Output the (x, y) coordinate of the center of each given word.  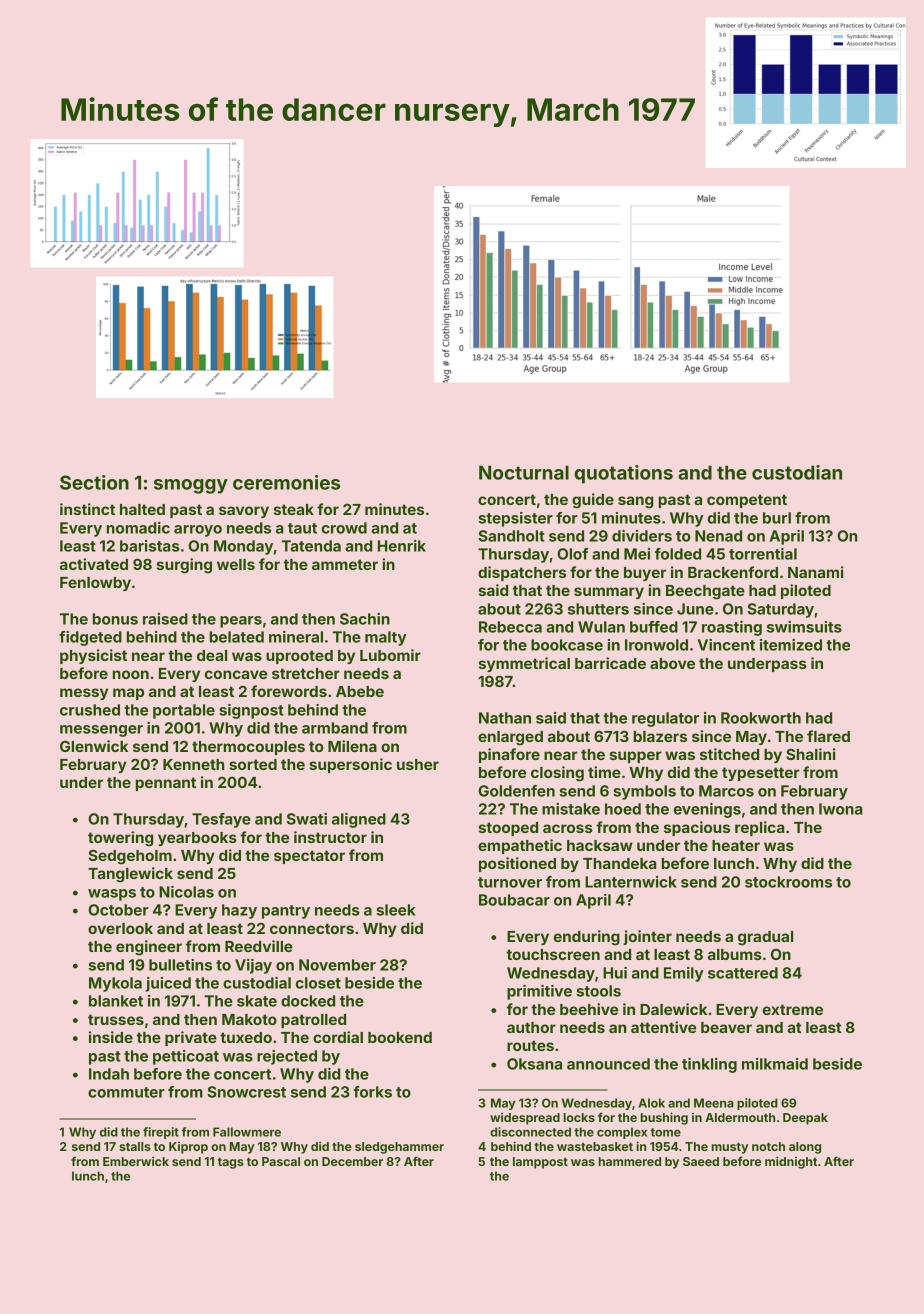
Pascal (281, 1161)
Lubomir (390, 655)
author (531, 1027)
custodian (797, 472)
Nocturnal (524, 472)
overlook (120, 928)
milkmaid (775, 1064)
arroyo (198, 531)
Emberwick (136, 1161)
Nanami (816, 572)
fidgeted (90, 638)
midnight (791, 1162)
